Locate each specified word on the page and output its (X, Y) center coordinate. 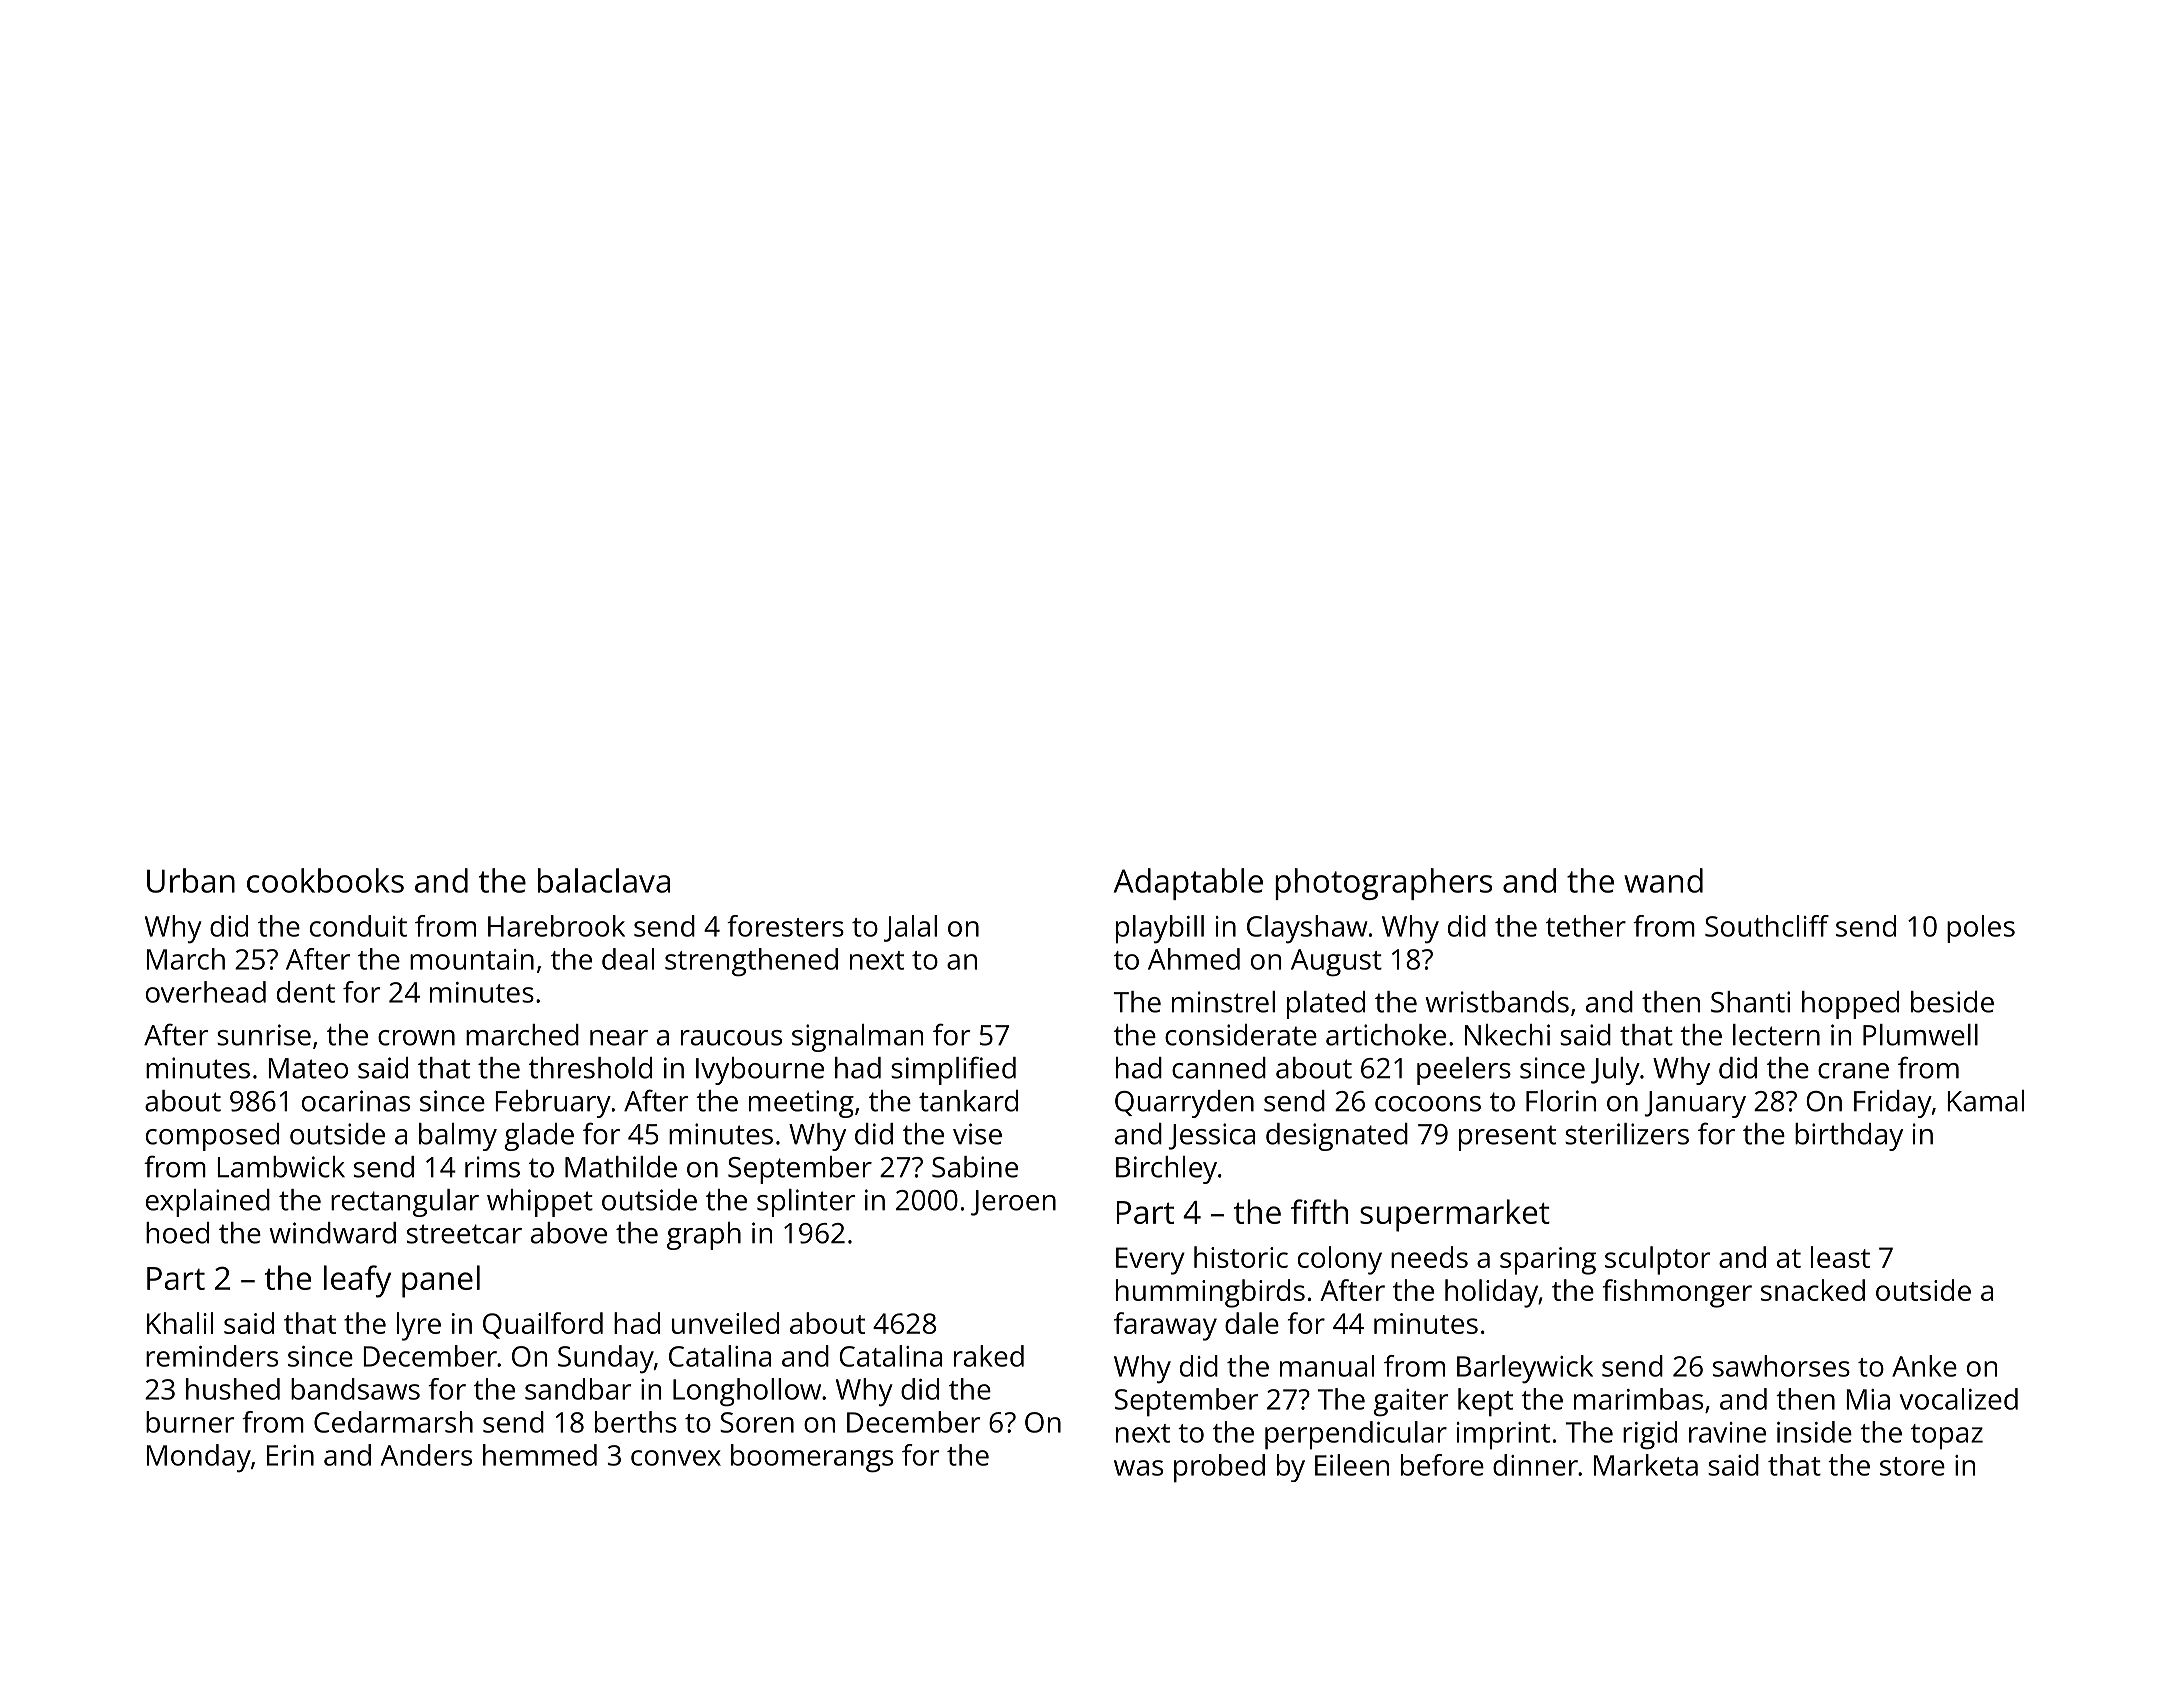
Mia (1868, 1399)
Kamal (1985, 1101)
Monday (199, 1458)
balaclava (604, 880)
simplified (953, 1070)
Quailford (543, 1325)
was (1138, 1468)
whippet (540, 1203)
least (1840, 1257)
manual (1327, 1366)
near (619, 1038)
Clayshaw (1307, 929)
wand (1663, 880)
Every (1150, 1261)
